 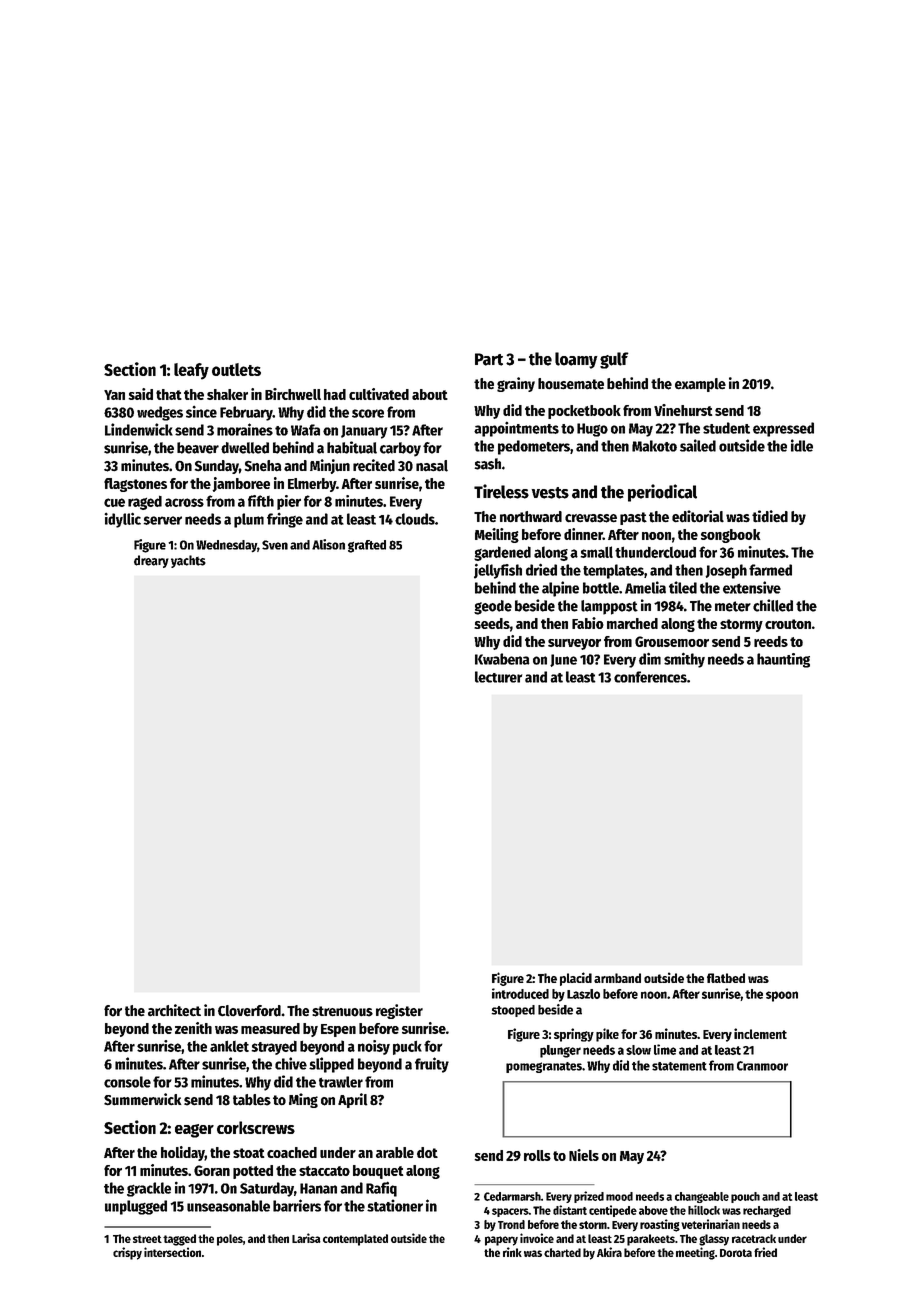 What do you see at coordinates (633, 518) in the screenshot?
I see `past` at bounding box center [633, 518].
